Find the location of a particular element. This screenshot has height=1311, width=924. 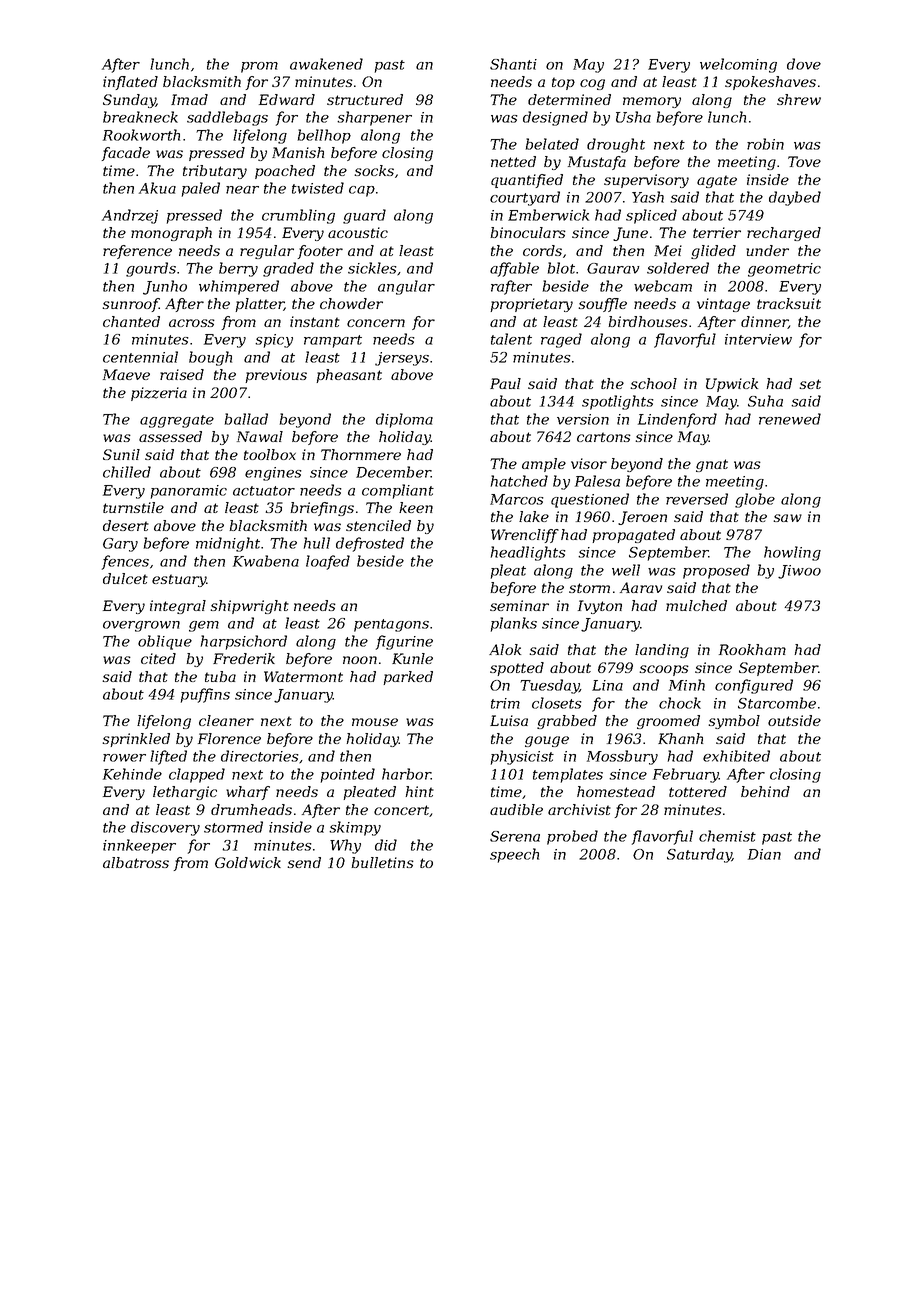

Edward is located at coordinates (287, 99).
